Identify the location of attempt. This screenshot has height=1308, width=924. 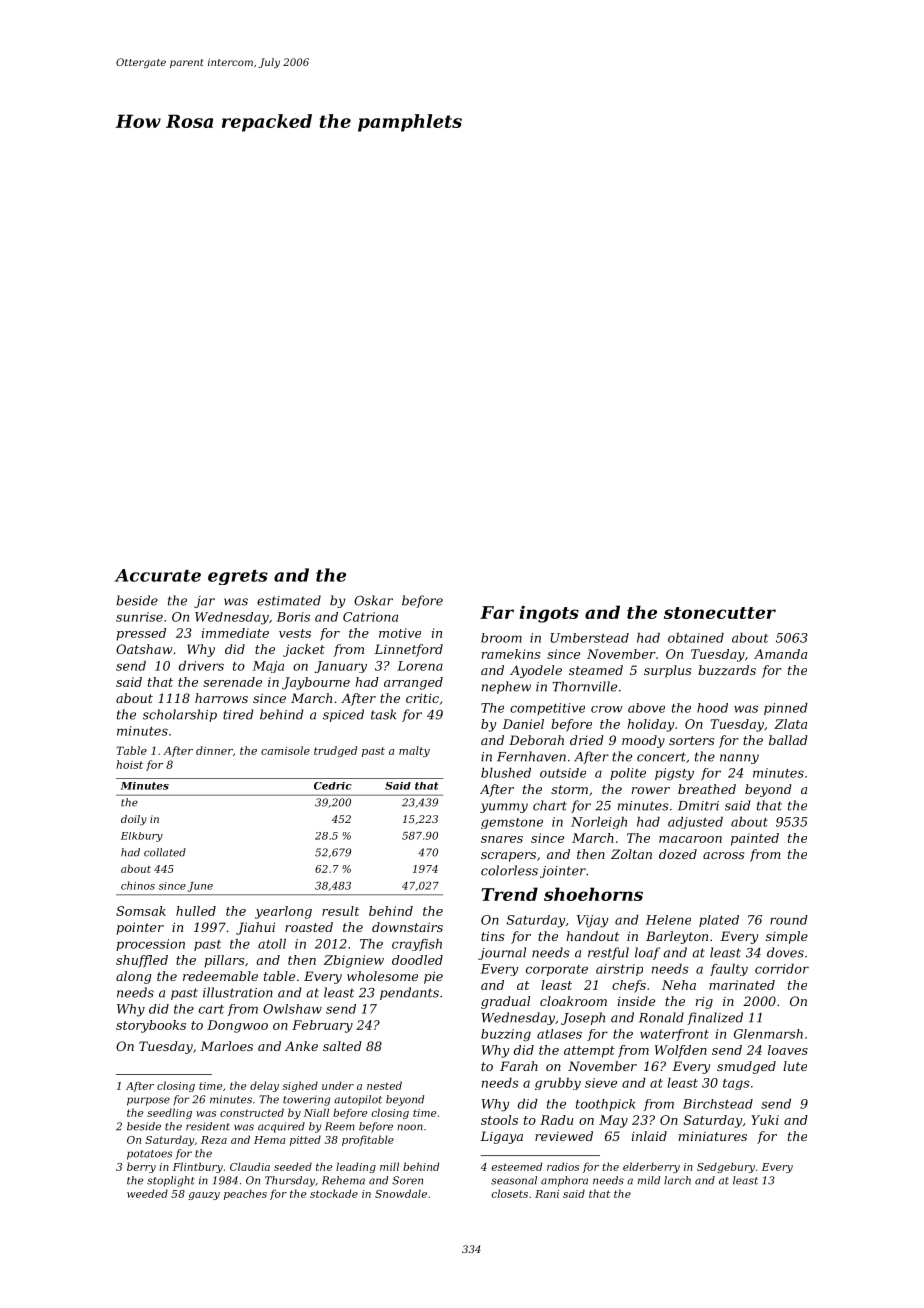
(589, 1052).
